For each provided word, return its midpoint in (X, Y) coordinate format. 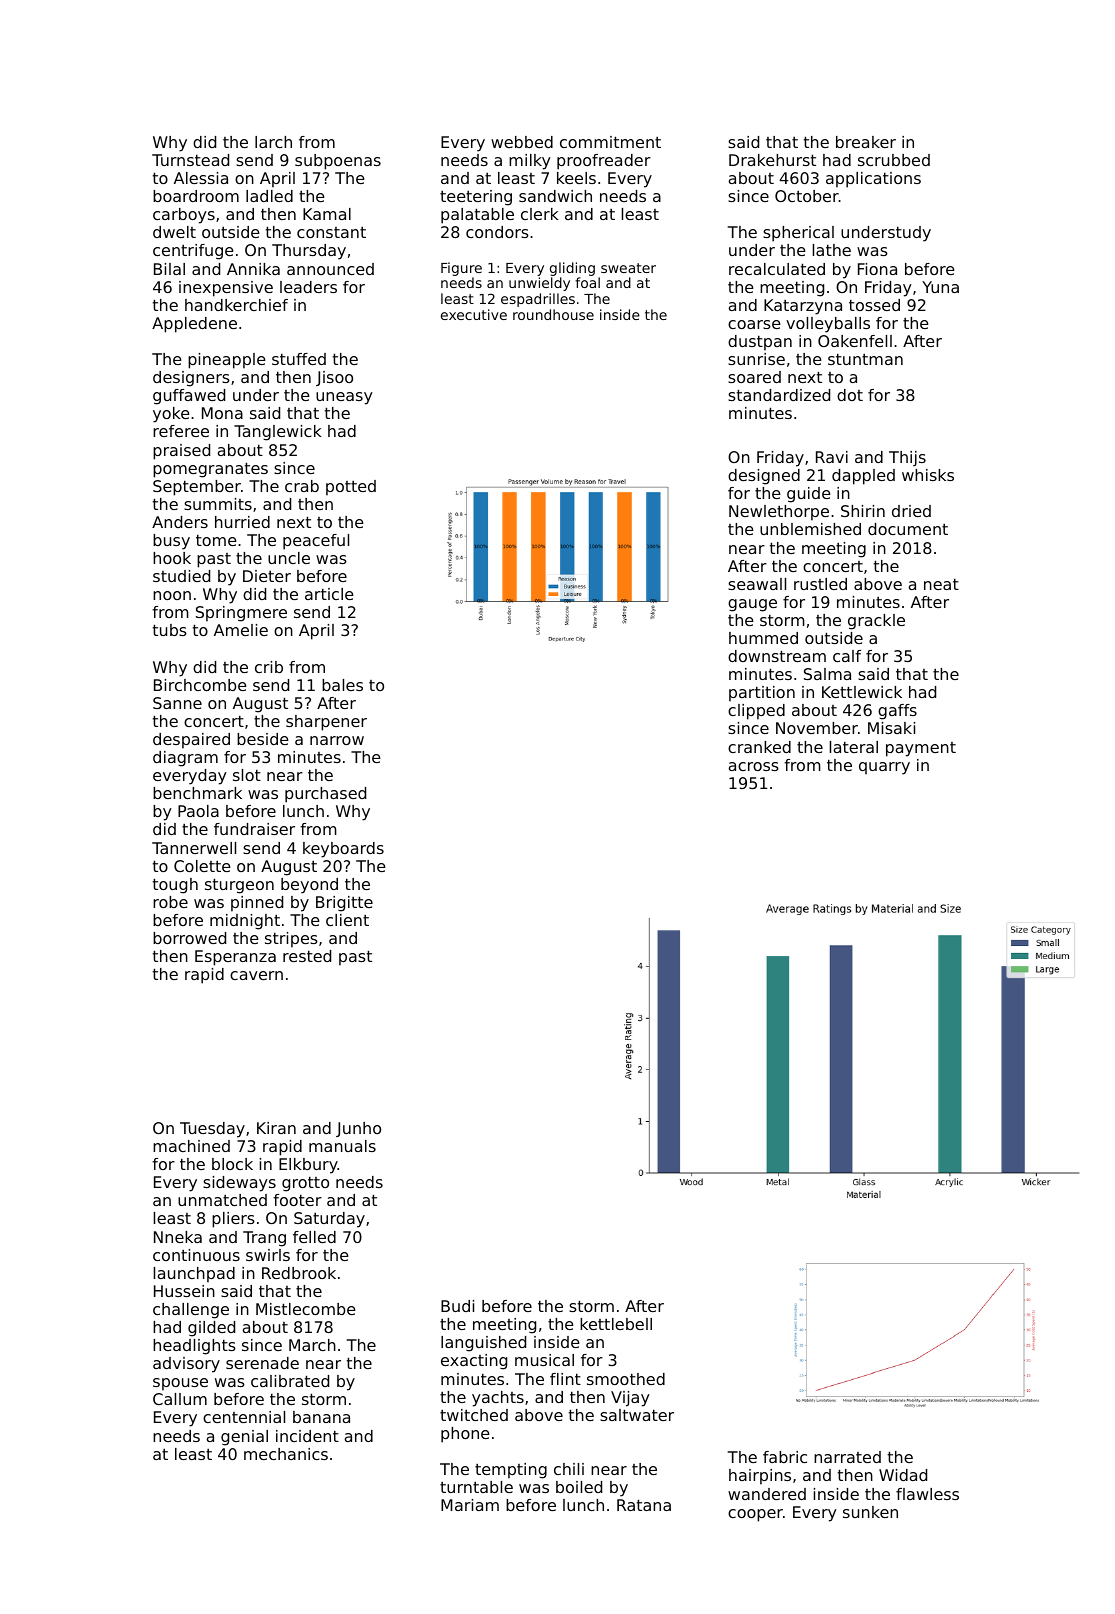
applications (873, 180)
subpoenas (338, 162)
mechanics (286, 1454)
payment (921, 749)
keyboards (343, 850)
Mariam (470, 1505)
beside (263, 739)
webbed (522, 142)
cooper (755, 1515)
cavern (256, 975)
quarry (884, 768)
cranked (759, 747)
